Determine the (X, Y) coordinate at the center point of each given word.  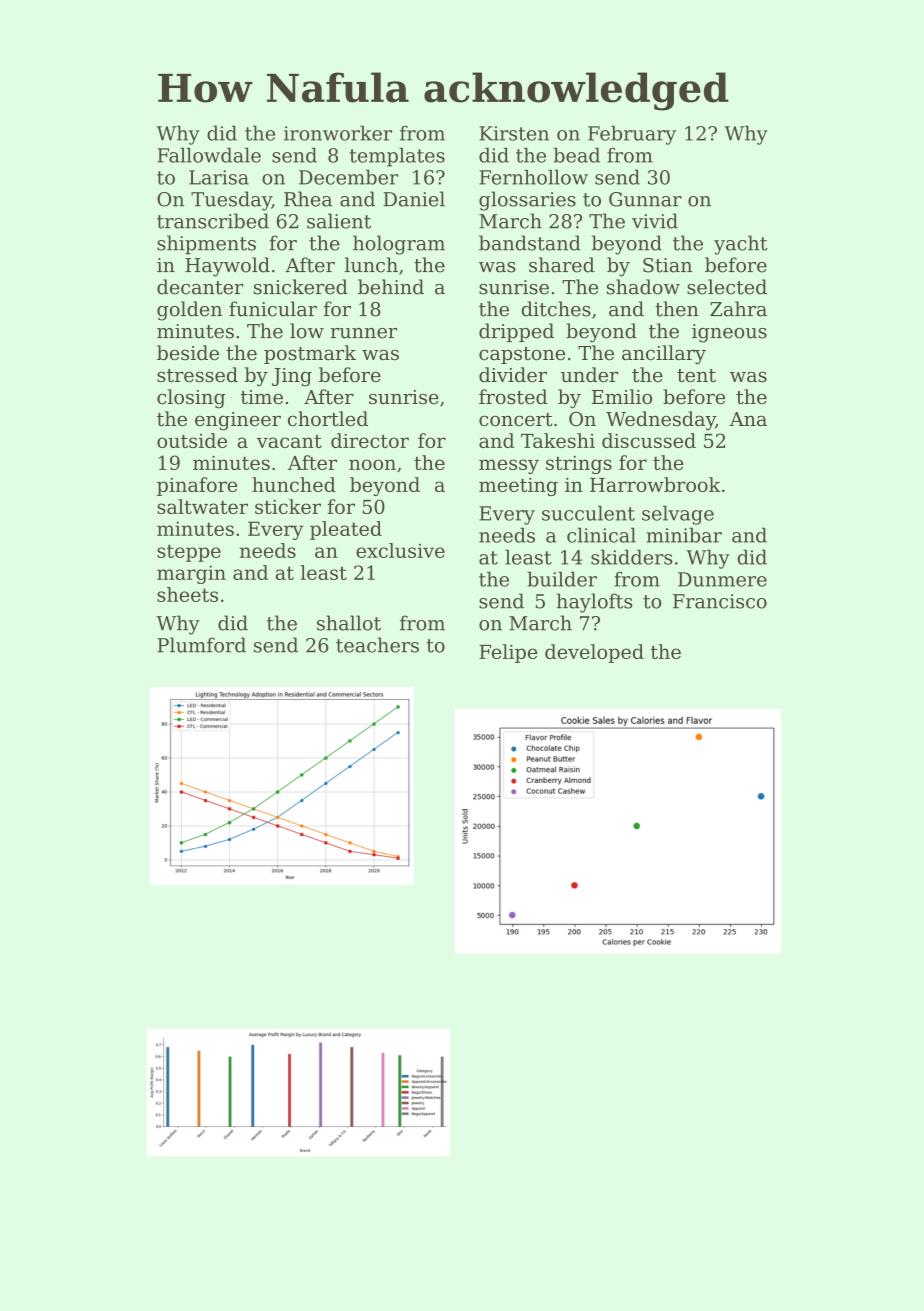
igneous (729, 333)
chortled (328, 419)
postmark (310, 354)
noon (372, 464)
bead (577, 155)
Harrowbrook (655, 484)
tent (696, 376)
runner (363, 333)
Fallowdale (209, 155)
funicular (273, 309)
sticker (288, 506)
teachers (377, 645)
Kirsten (514, 133)
